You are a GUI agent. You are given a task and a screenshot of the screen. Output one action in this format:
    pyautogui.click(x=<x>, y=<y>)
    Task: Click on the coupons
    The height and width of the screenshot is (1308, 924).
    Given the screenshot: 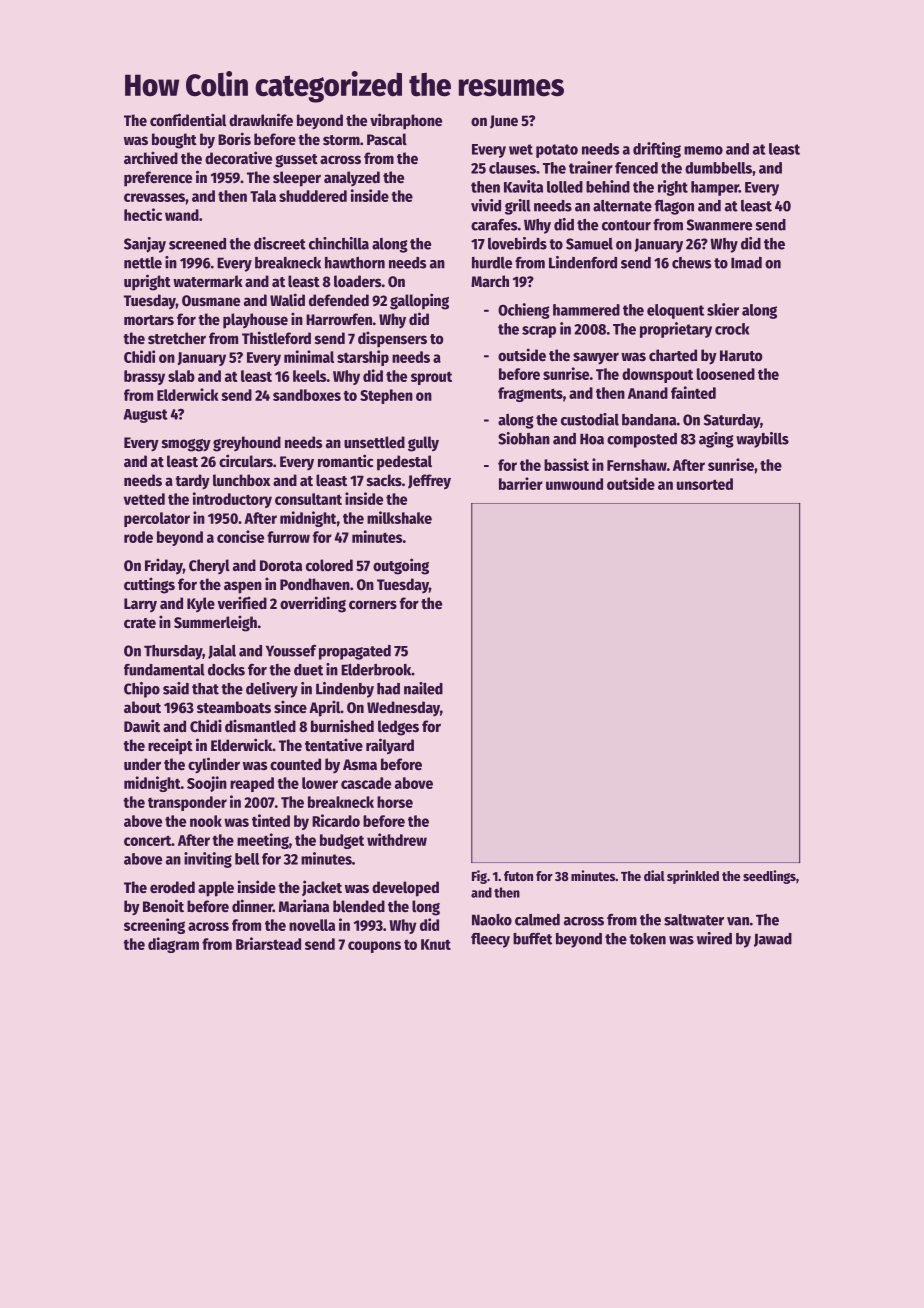 What is the action you would take?
    pyautogui.click(x=374, y=947)
